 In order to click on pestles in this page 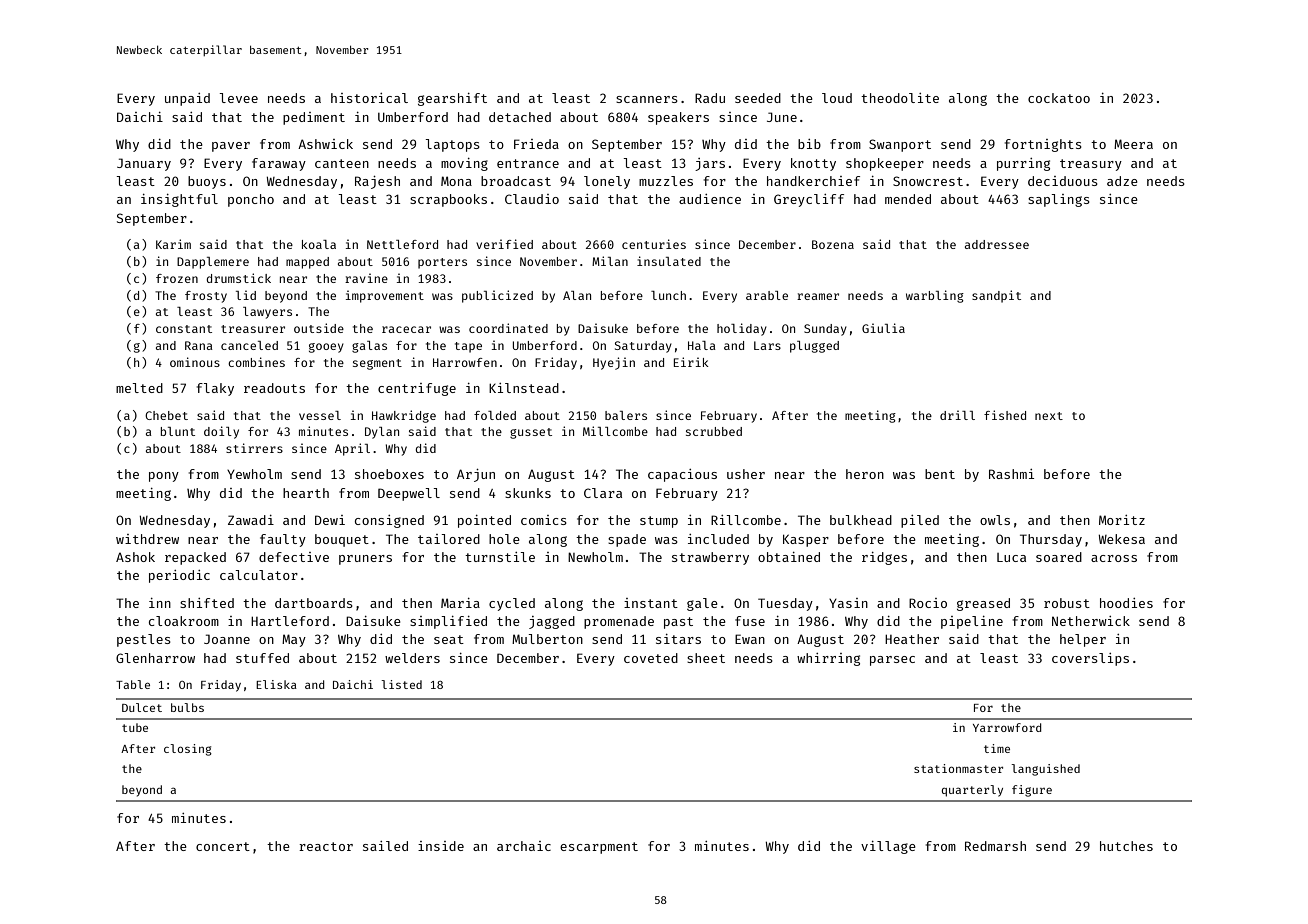, I will do `click(144, 640)`.
